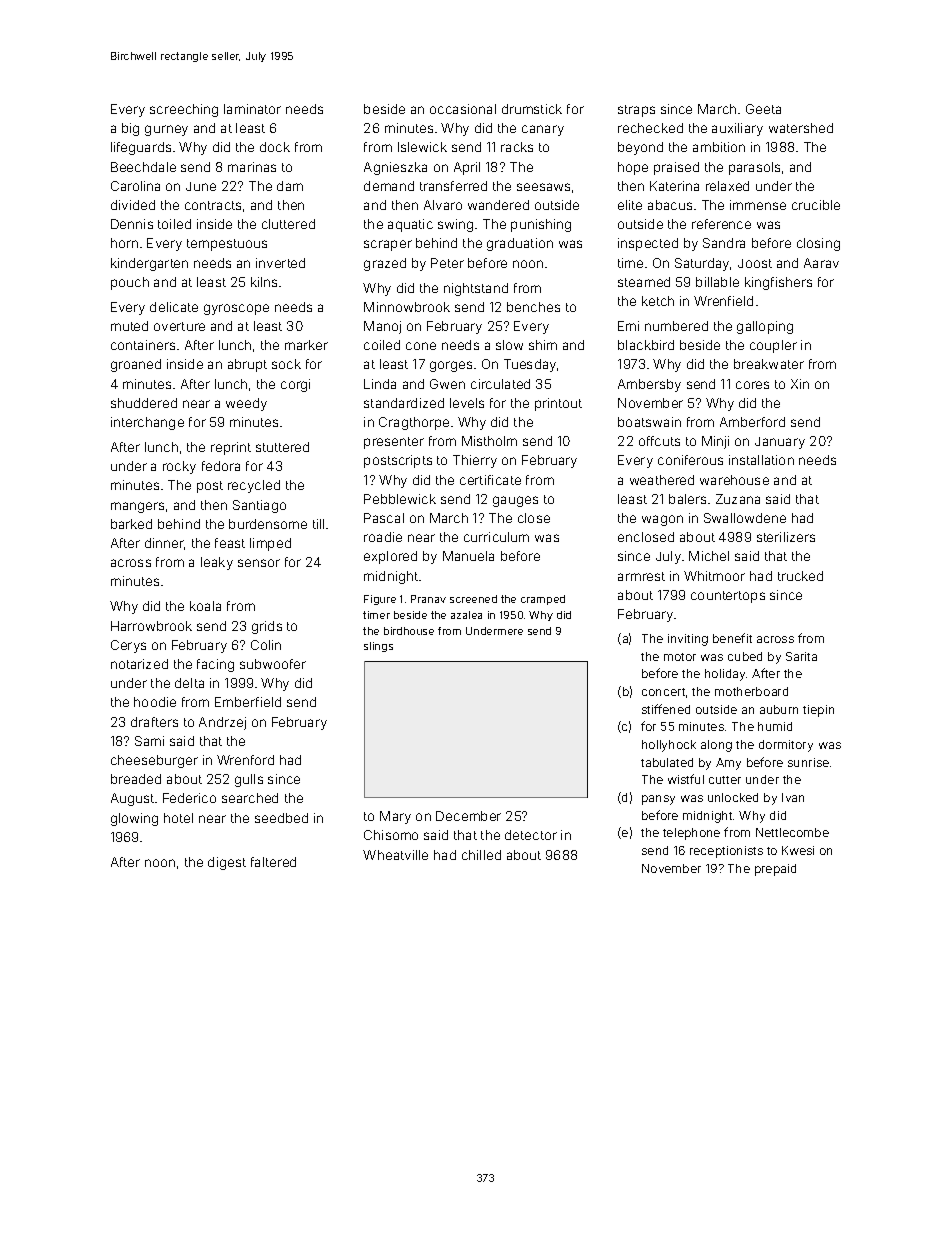  Describe the element at coordinates (463, 109) in the screenshot. I see `occasional` at that location.
